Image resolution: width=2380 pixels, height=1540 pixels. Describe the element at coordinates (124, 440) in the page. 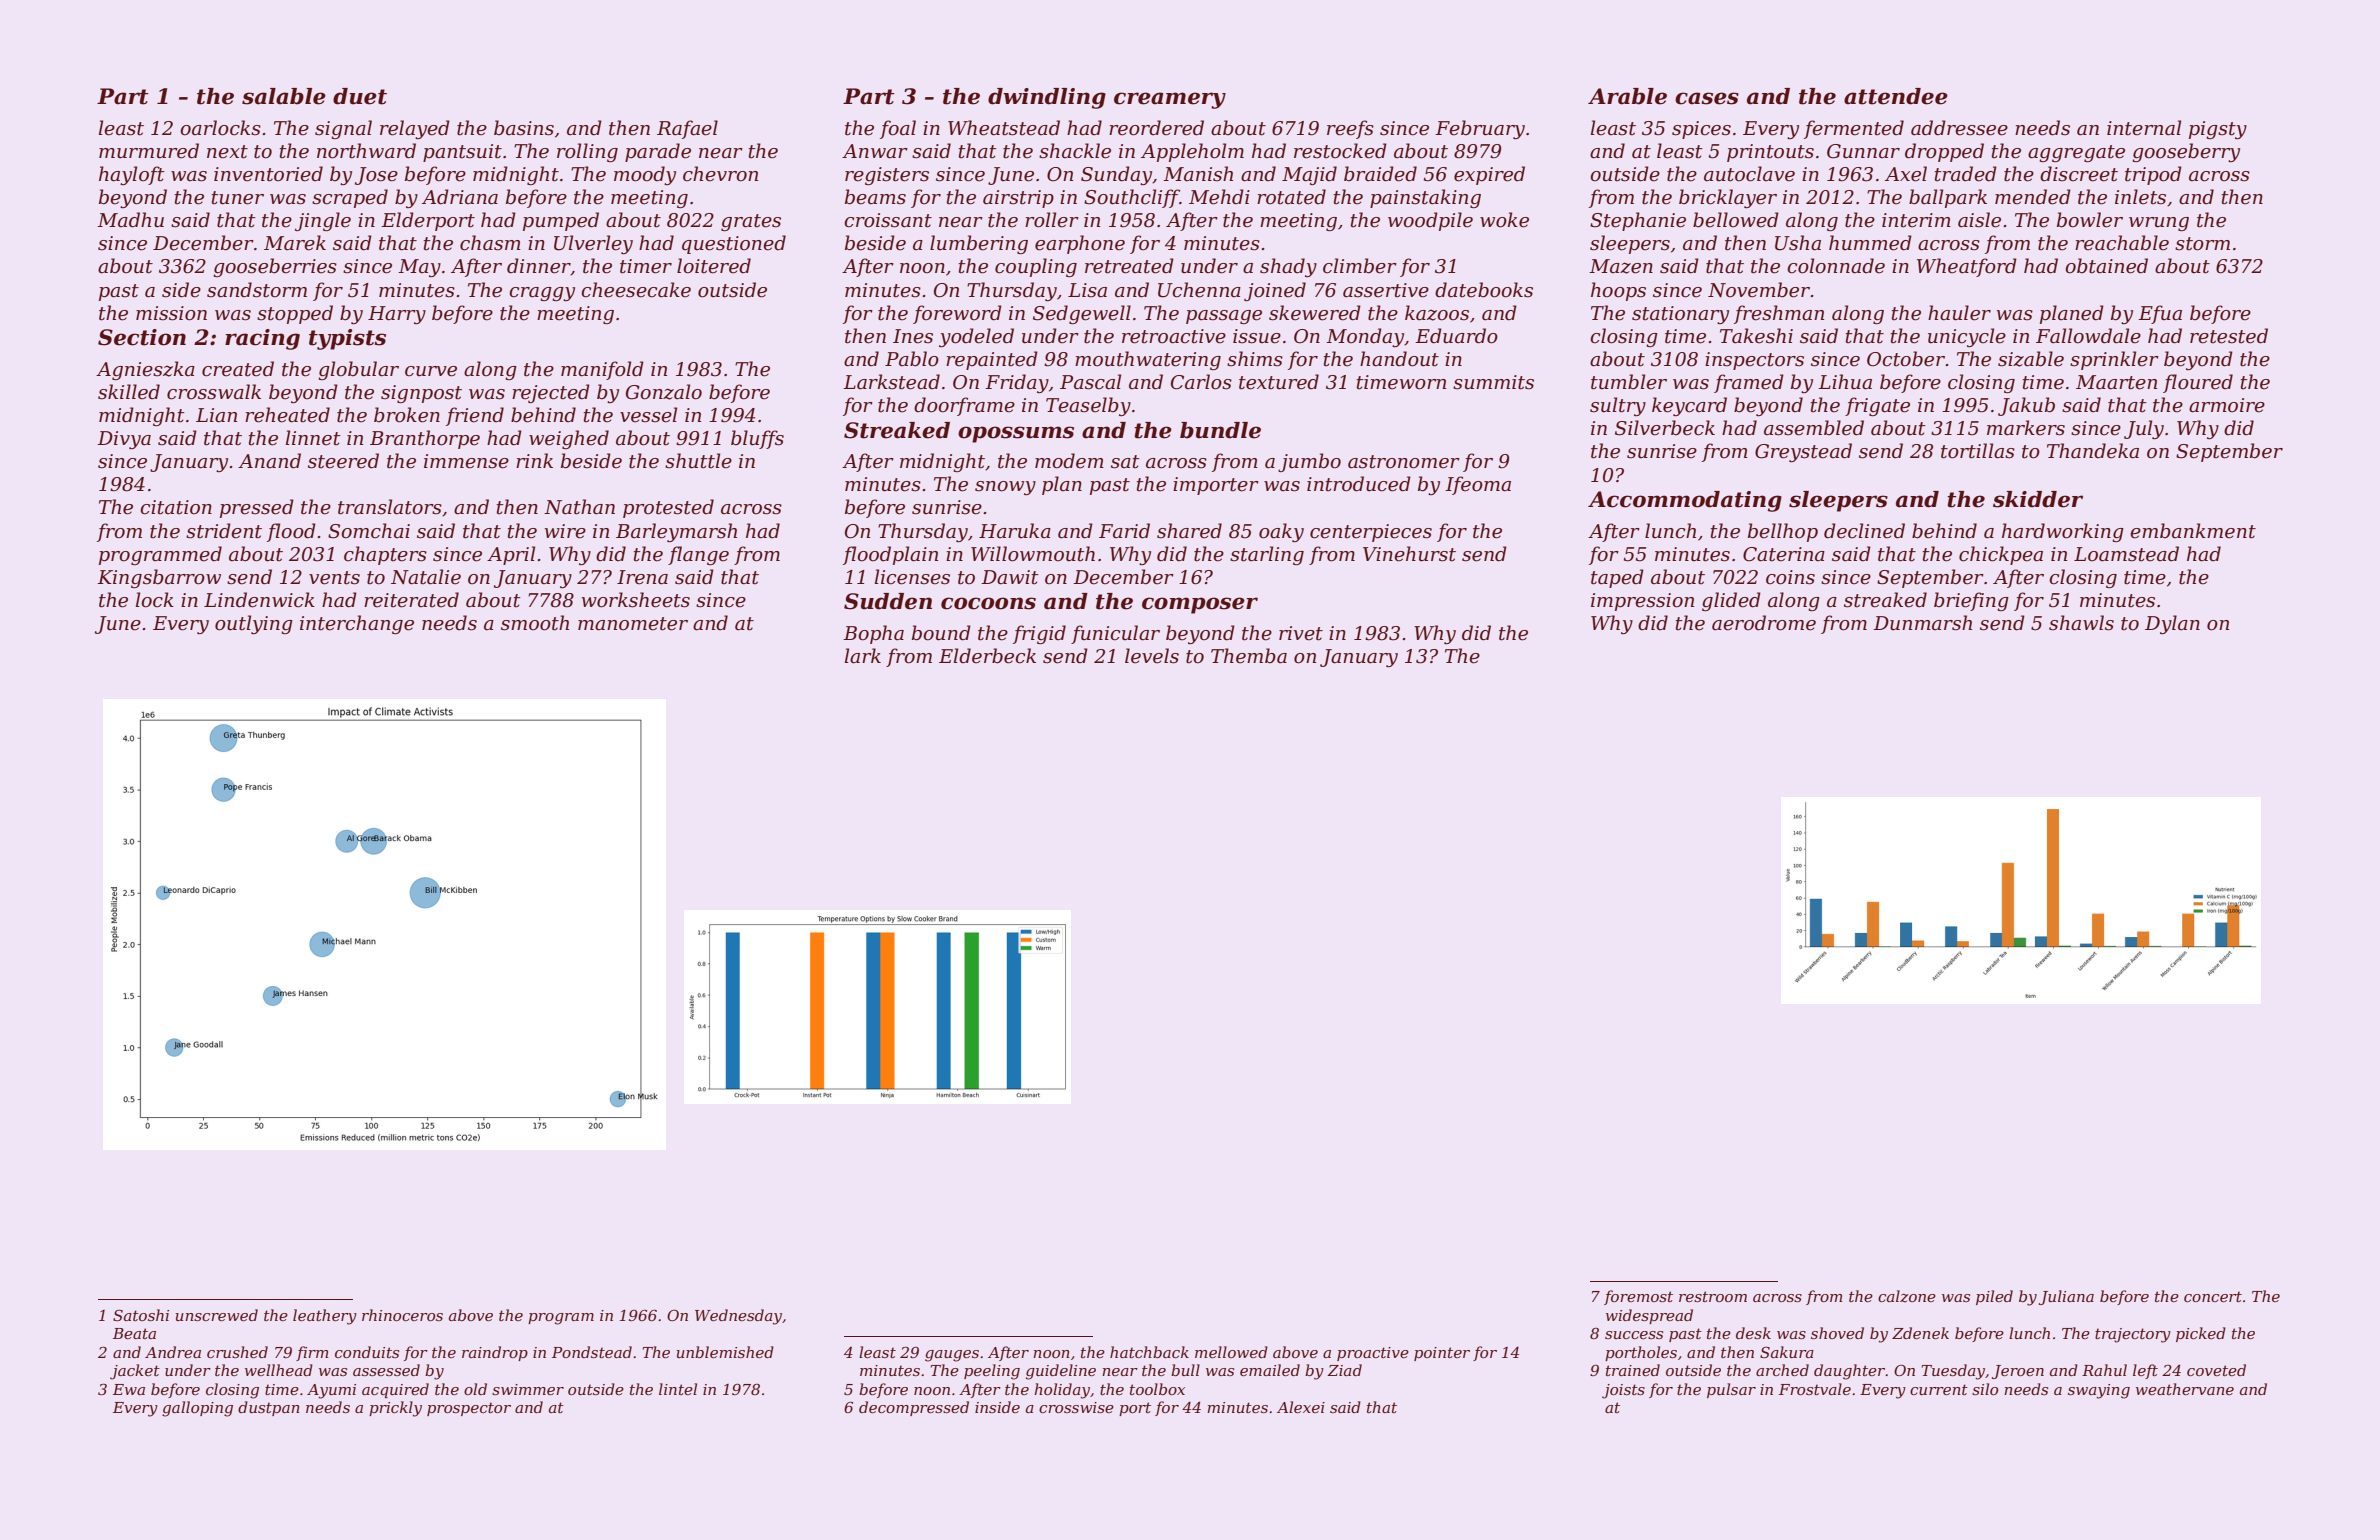

I see `Divya` at that location.
